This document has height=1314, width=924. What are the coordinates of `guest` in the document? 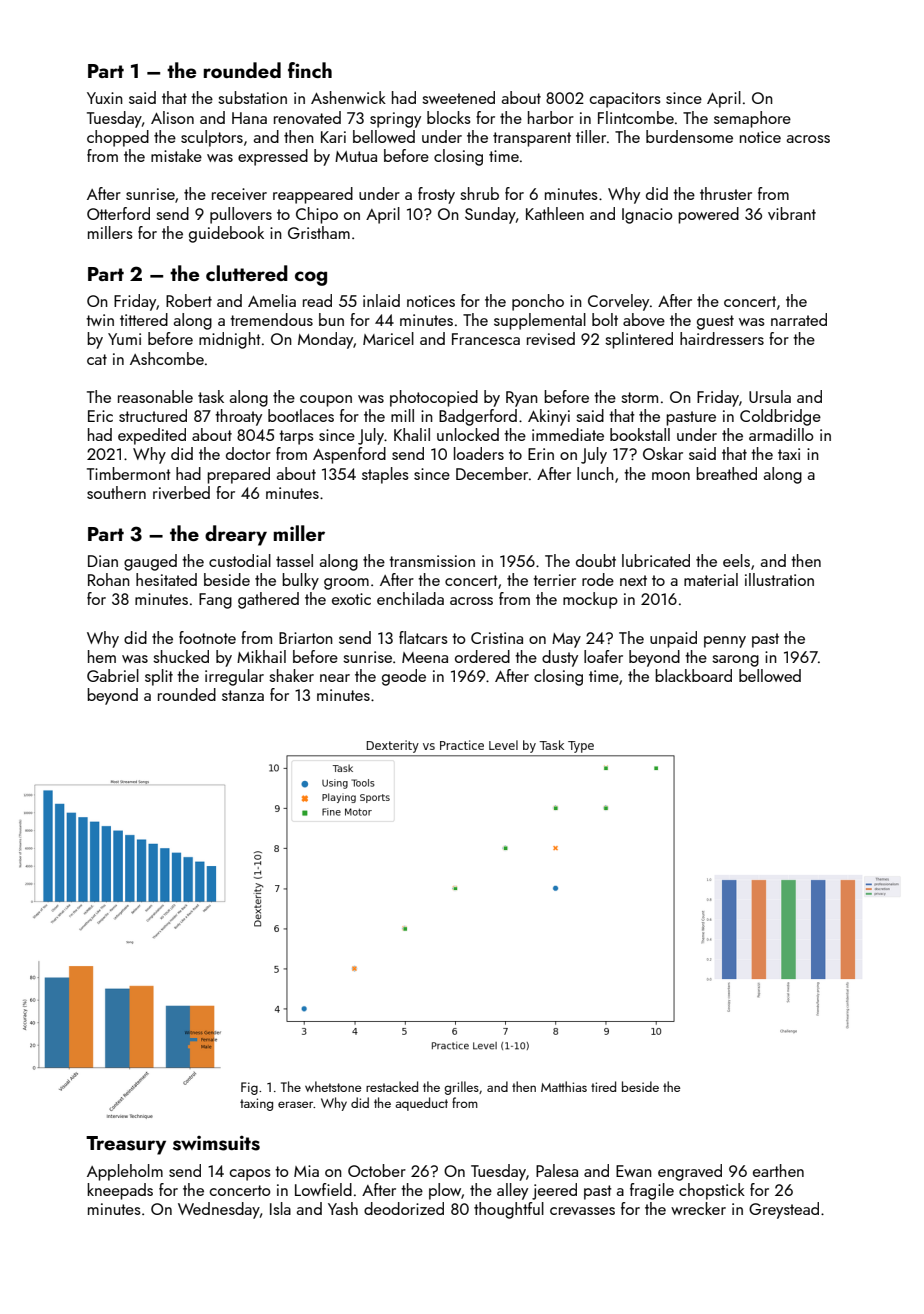 It's located at (715, 322).
